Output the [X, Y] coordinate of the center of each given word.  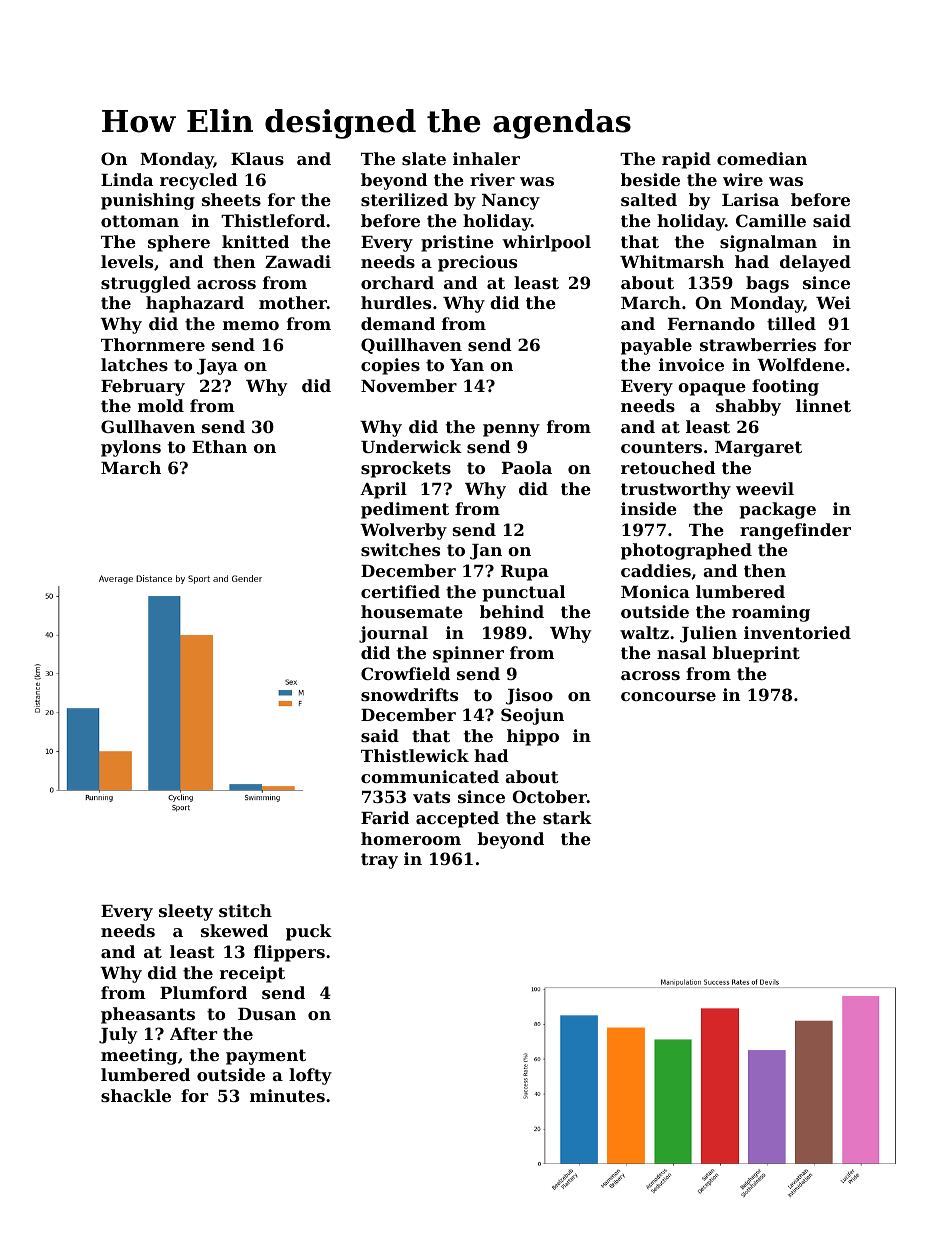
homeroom [411, 838]
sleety [186, 912]
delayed [815, 263]
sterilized [404, 199]
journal [393, 634]
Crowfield [405, 673]
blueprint [756, 654]
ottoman [140, 221]
